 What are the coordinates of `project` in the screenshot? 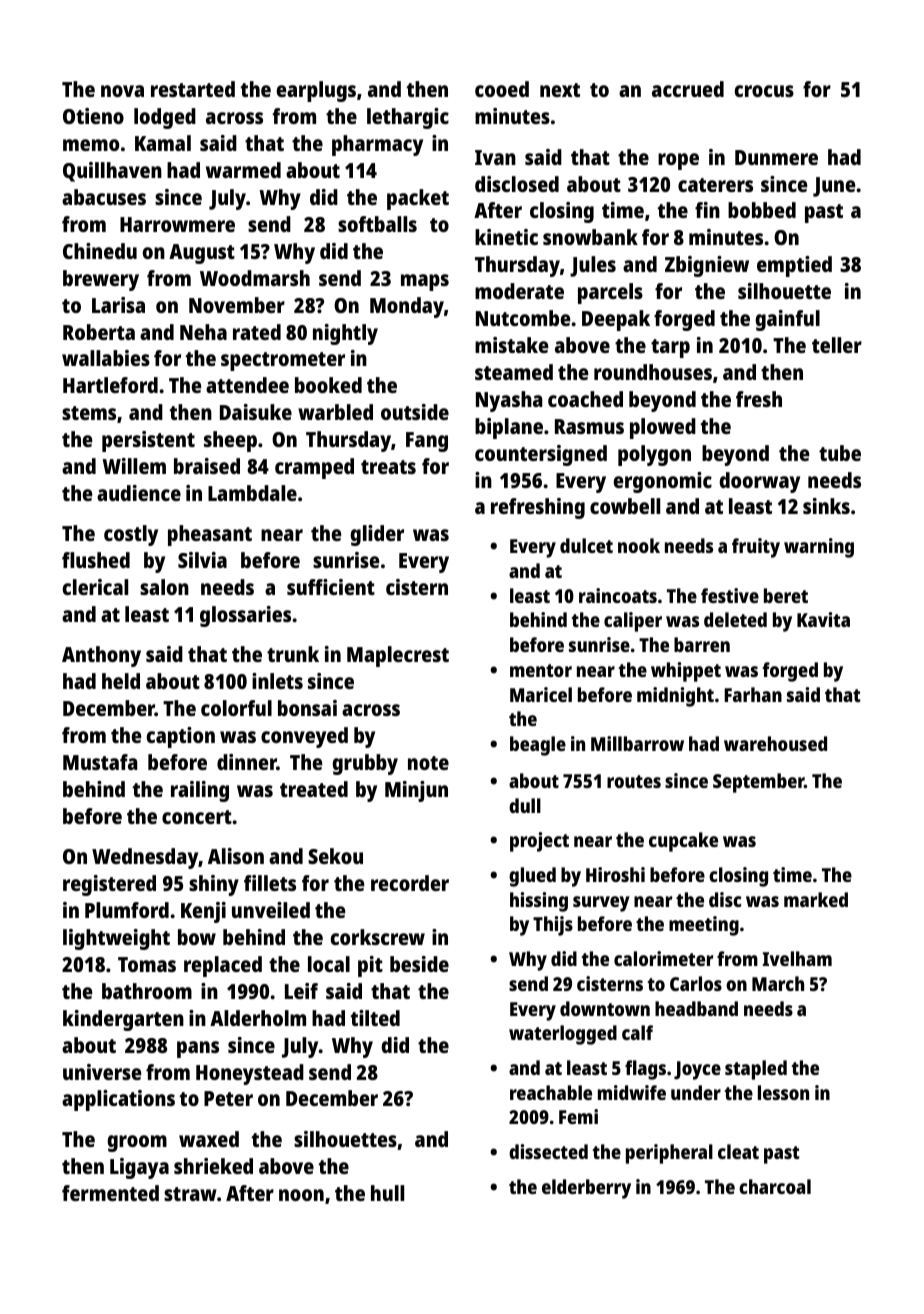 It's located at (539, 842).
